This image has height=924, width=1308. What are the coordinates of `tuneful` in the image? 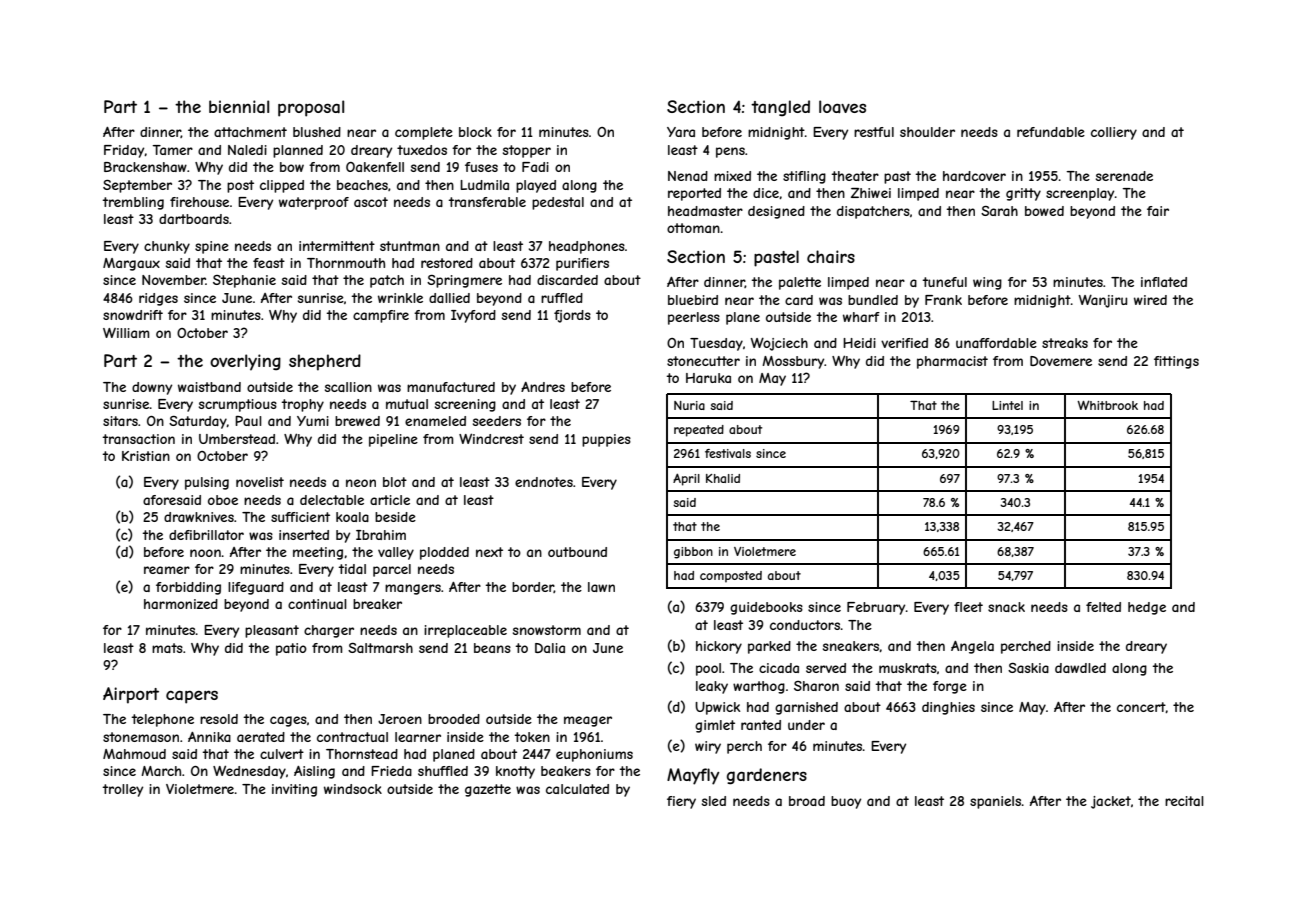 It's located at (944, 282).
